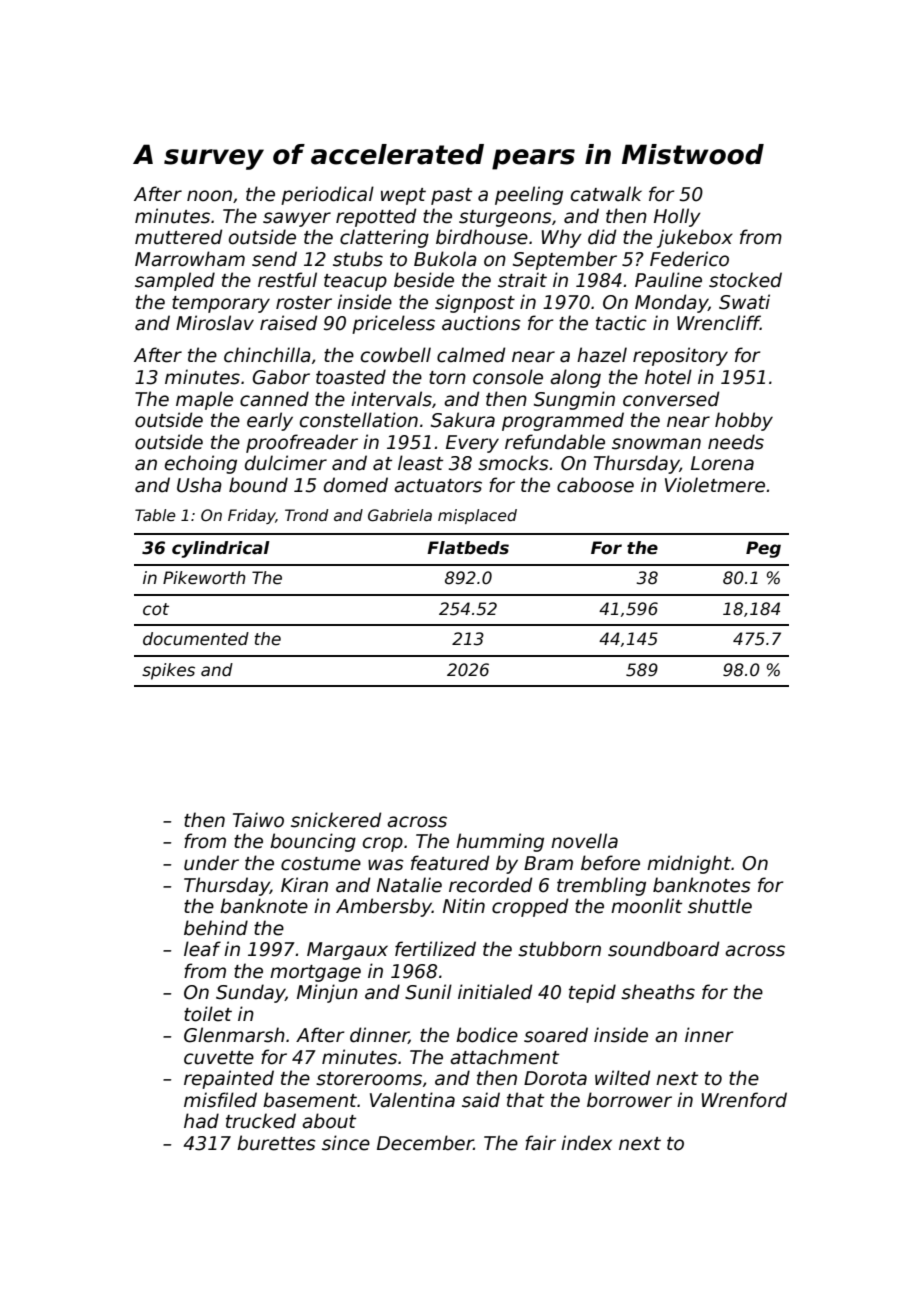 The width and height of the page is (924, 1311). I want to click on Sunday, so click(250, 993).
